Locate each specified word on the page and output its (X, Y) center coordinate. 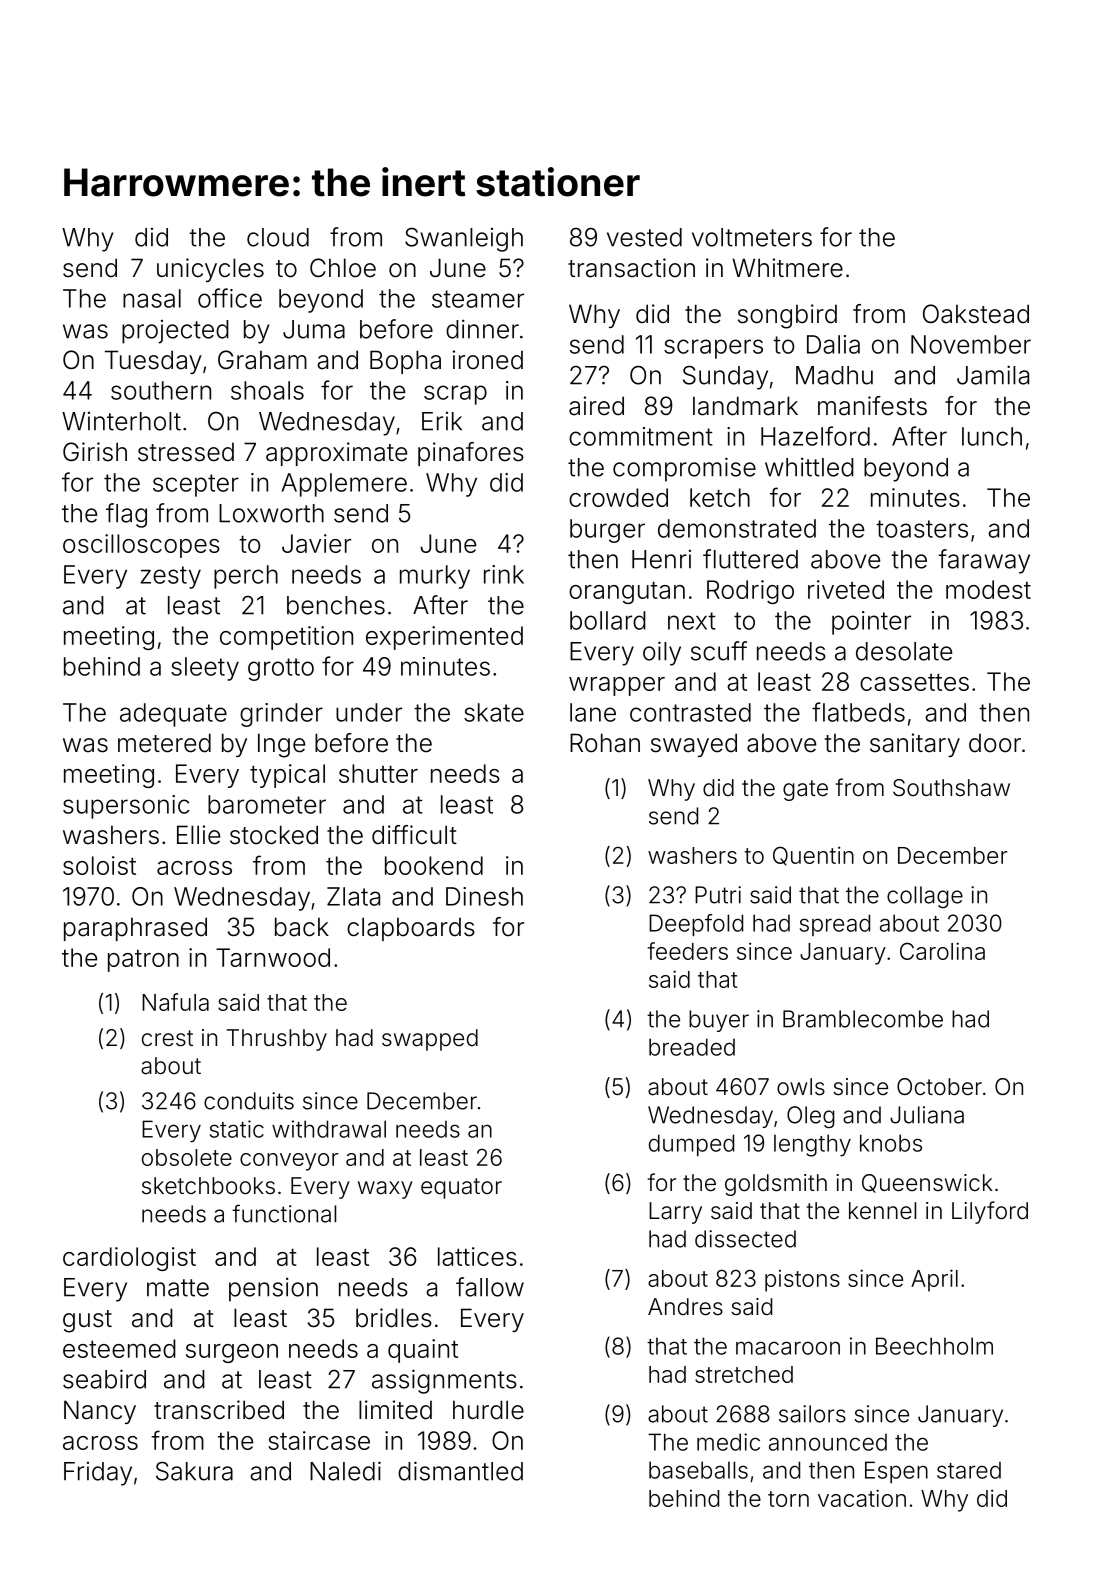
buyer (719, 1021)
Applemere (344, 485)
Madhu (834, 375)
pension (273, 1289)
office (230, 298)
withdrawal (329, 1129)
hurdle (488, 1410)
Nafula (175, 1002)
